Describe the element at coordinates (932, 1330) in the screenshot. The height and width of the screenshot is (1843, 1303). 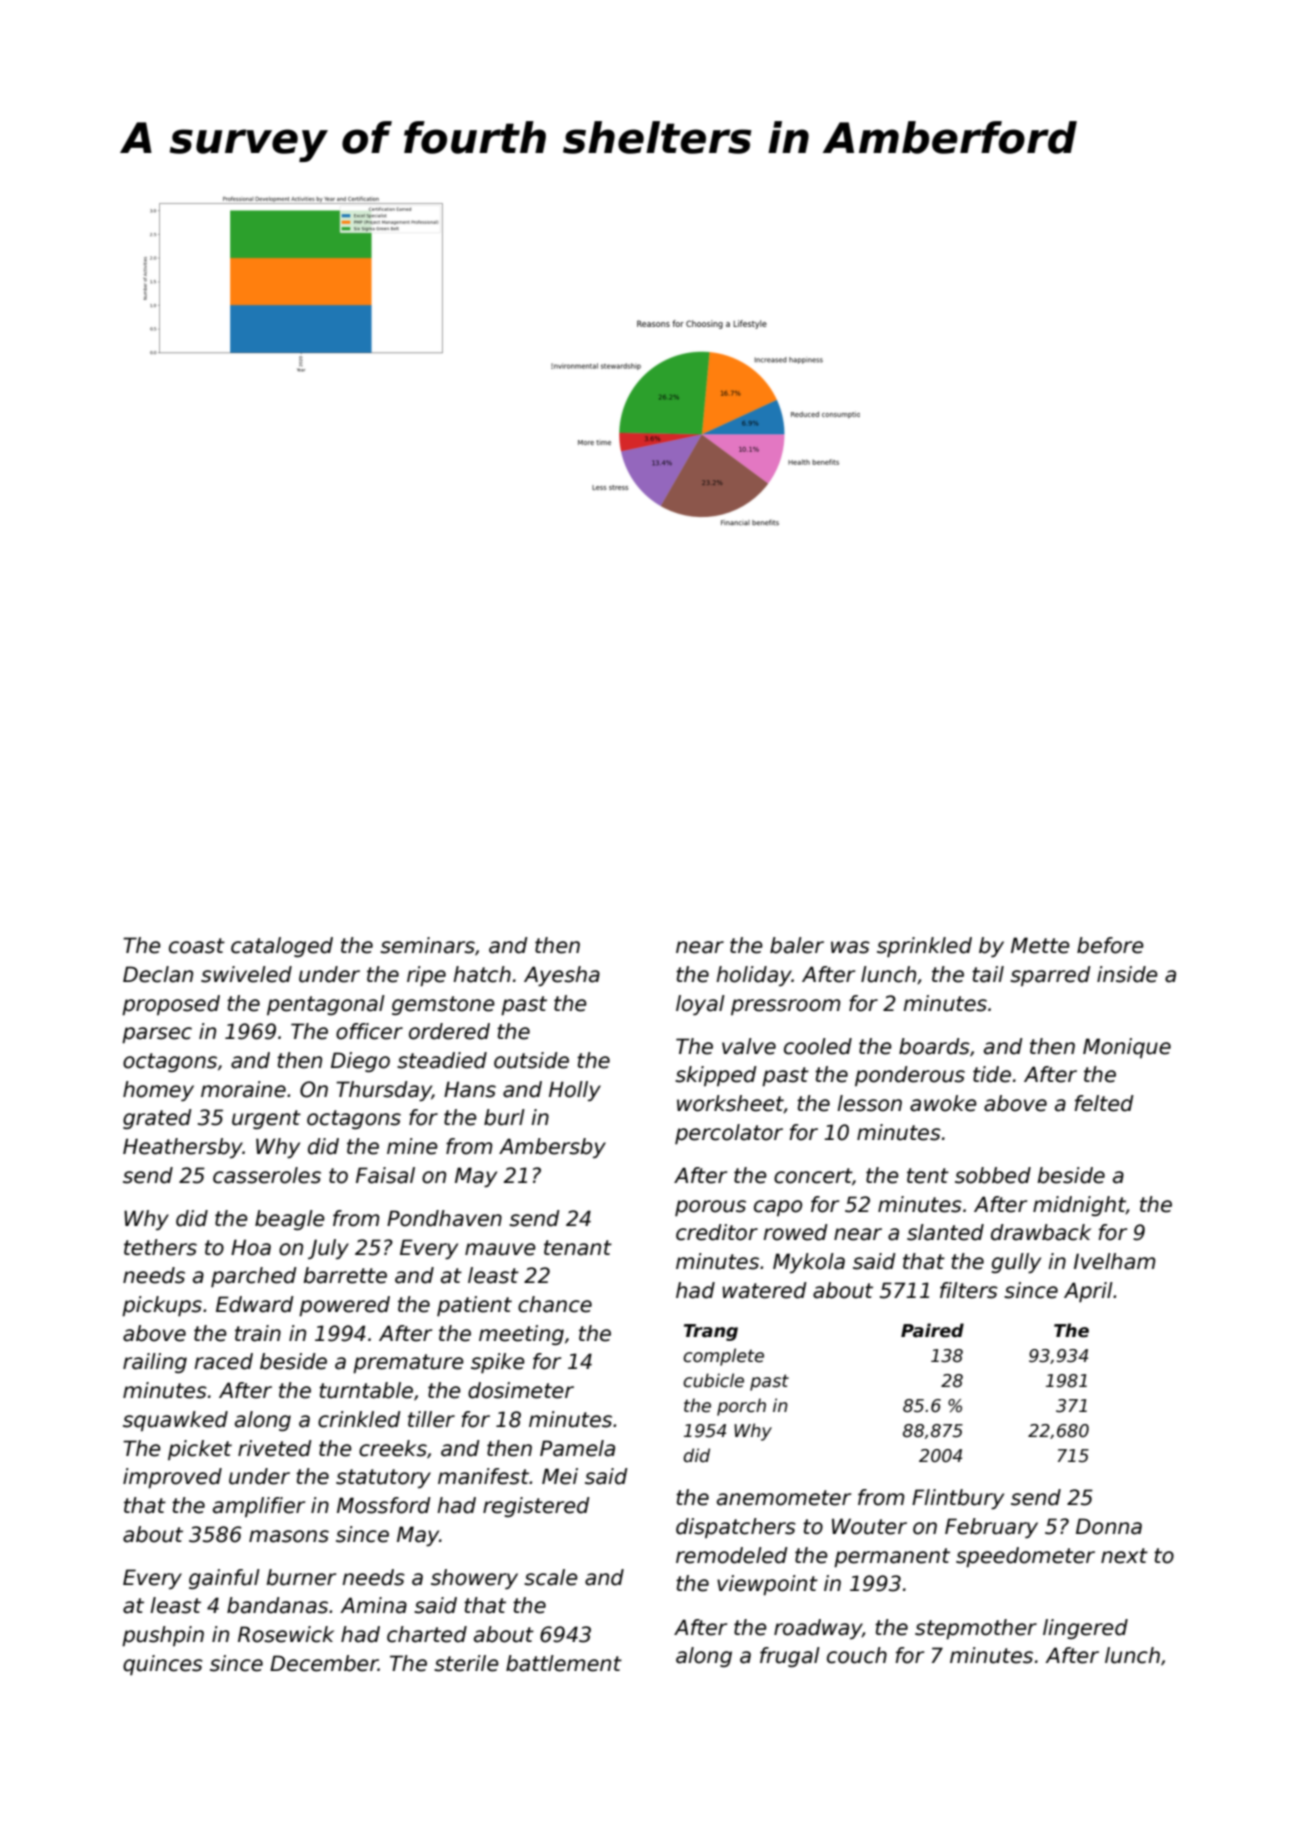
I see `Paired` at that location.
